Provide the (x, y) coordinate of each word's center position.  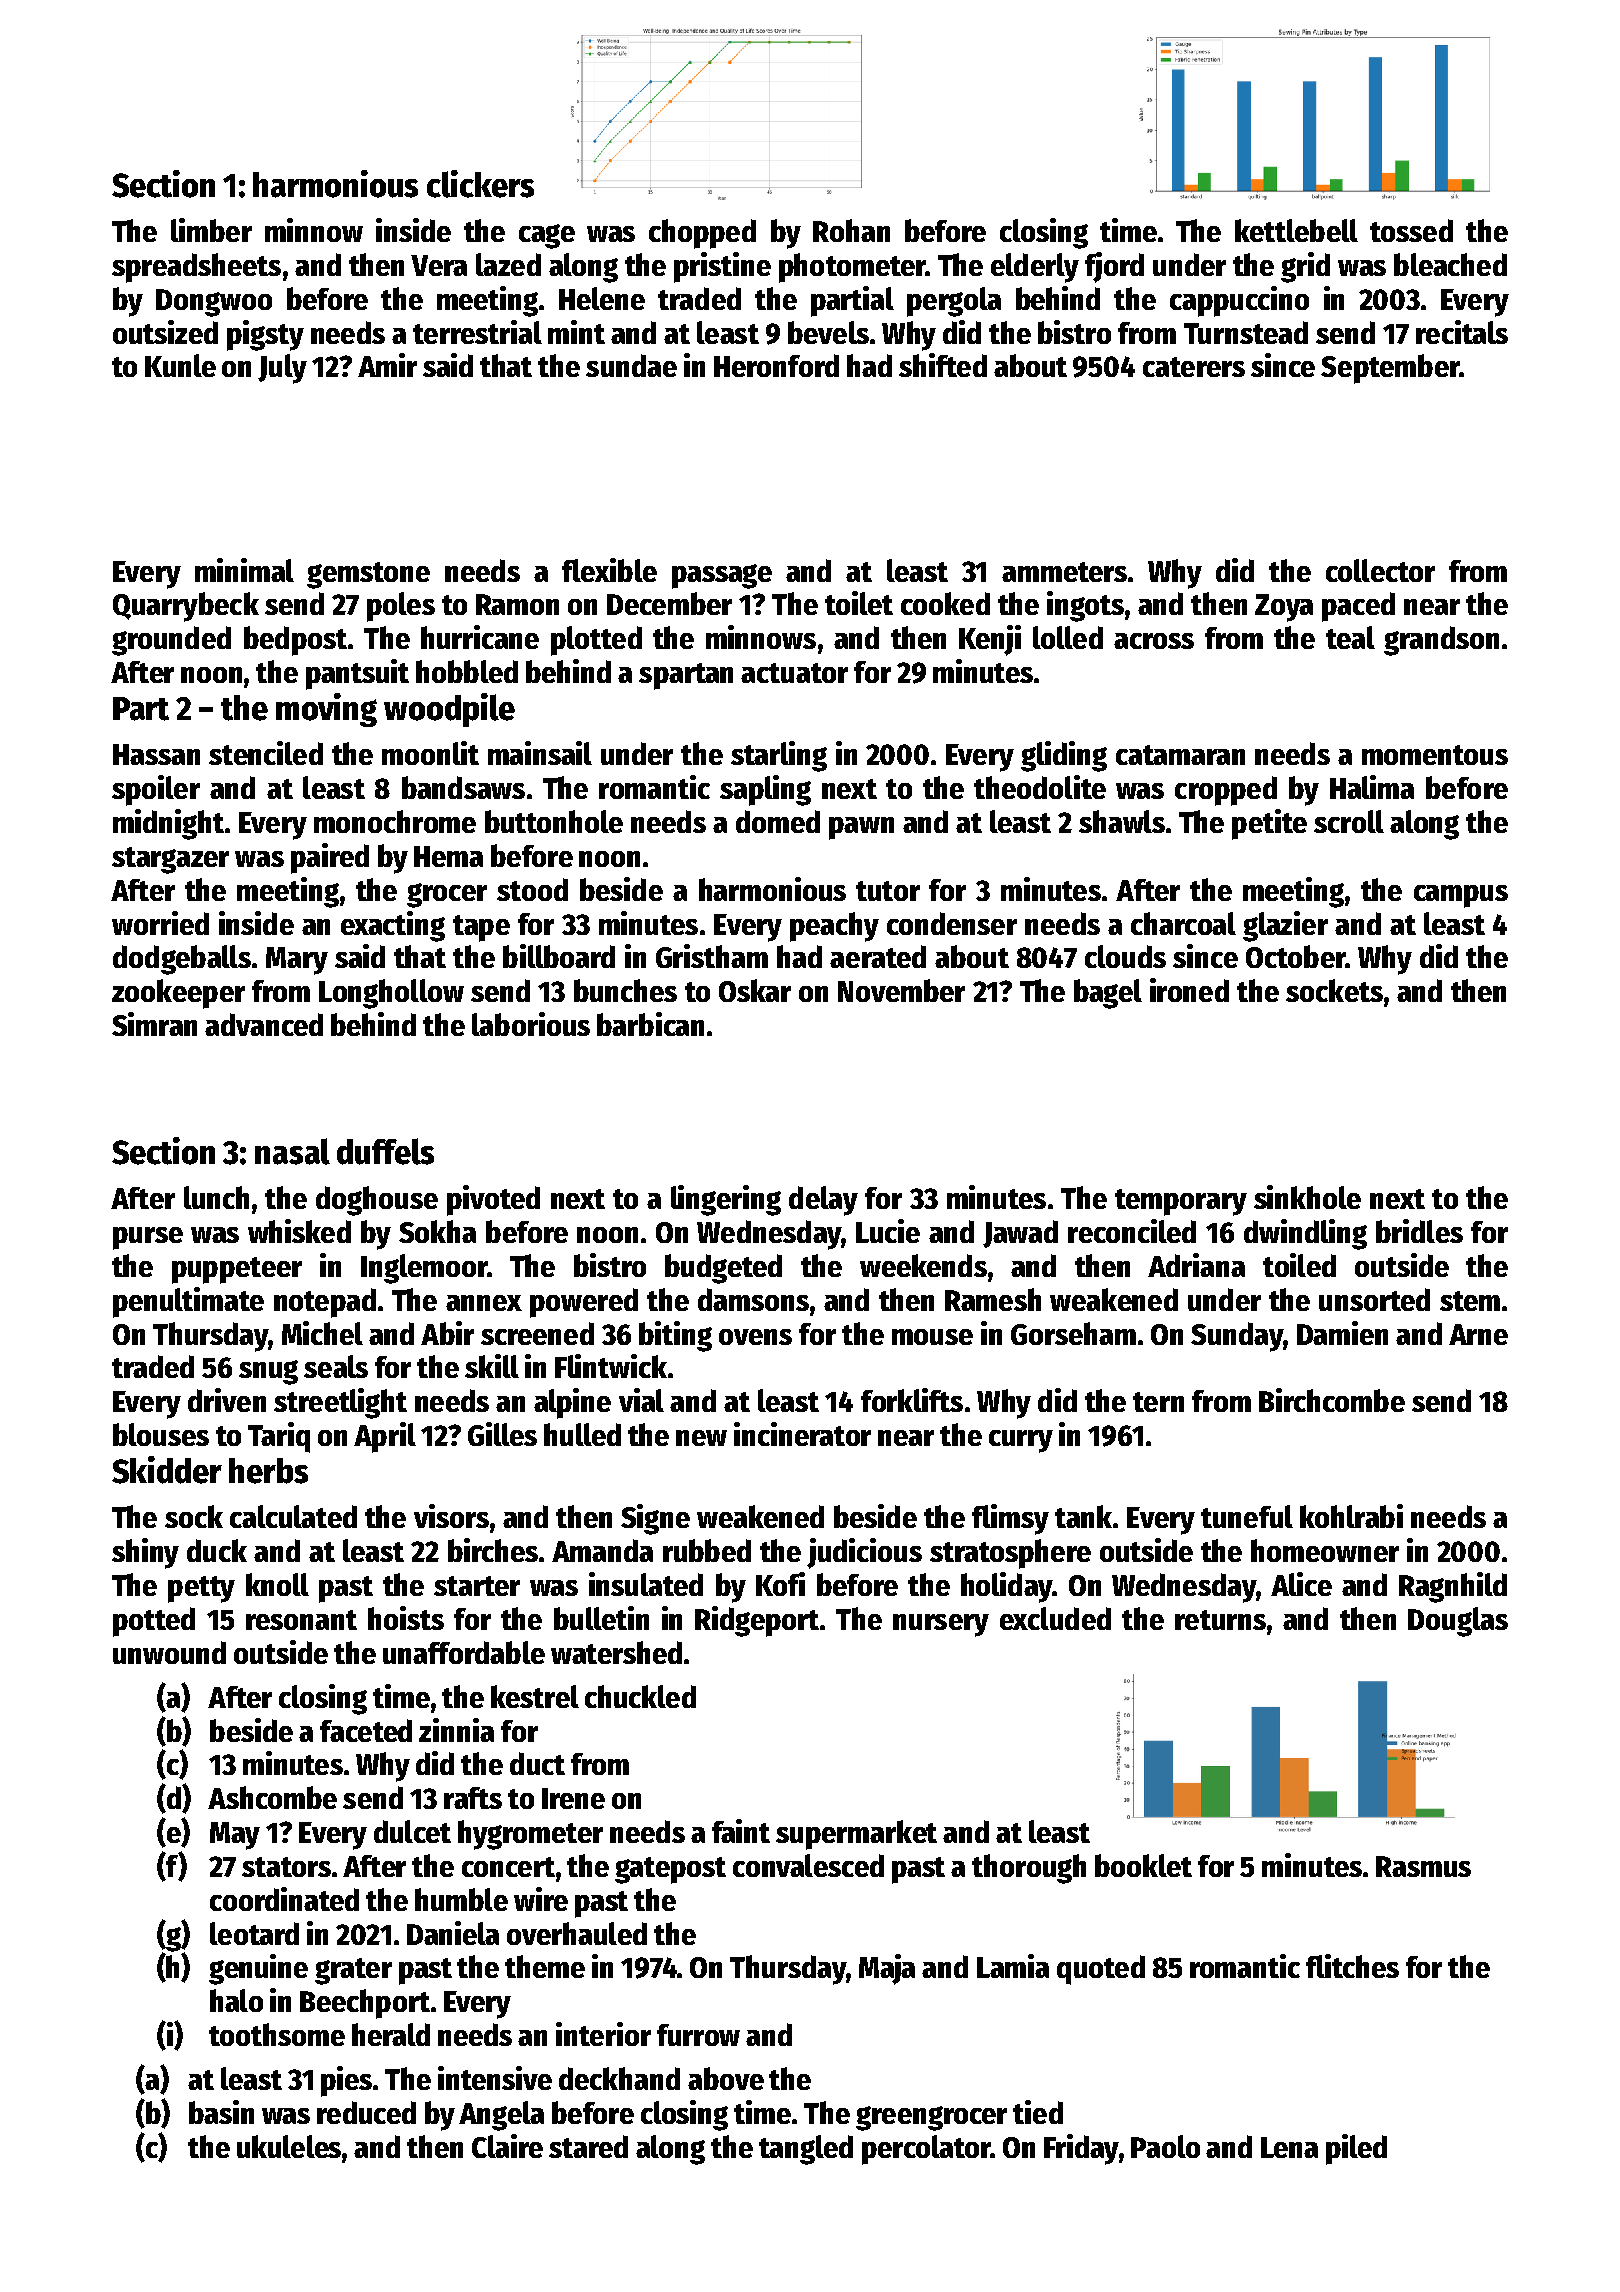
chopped (702, 234)
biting (675, 1336)
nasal (292, 1151)
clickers (480, 184)
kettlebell (1296, 230)
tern (1158, 1402)
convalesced (808, 1865)
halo (236, 2000)
